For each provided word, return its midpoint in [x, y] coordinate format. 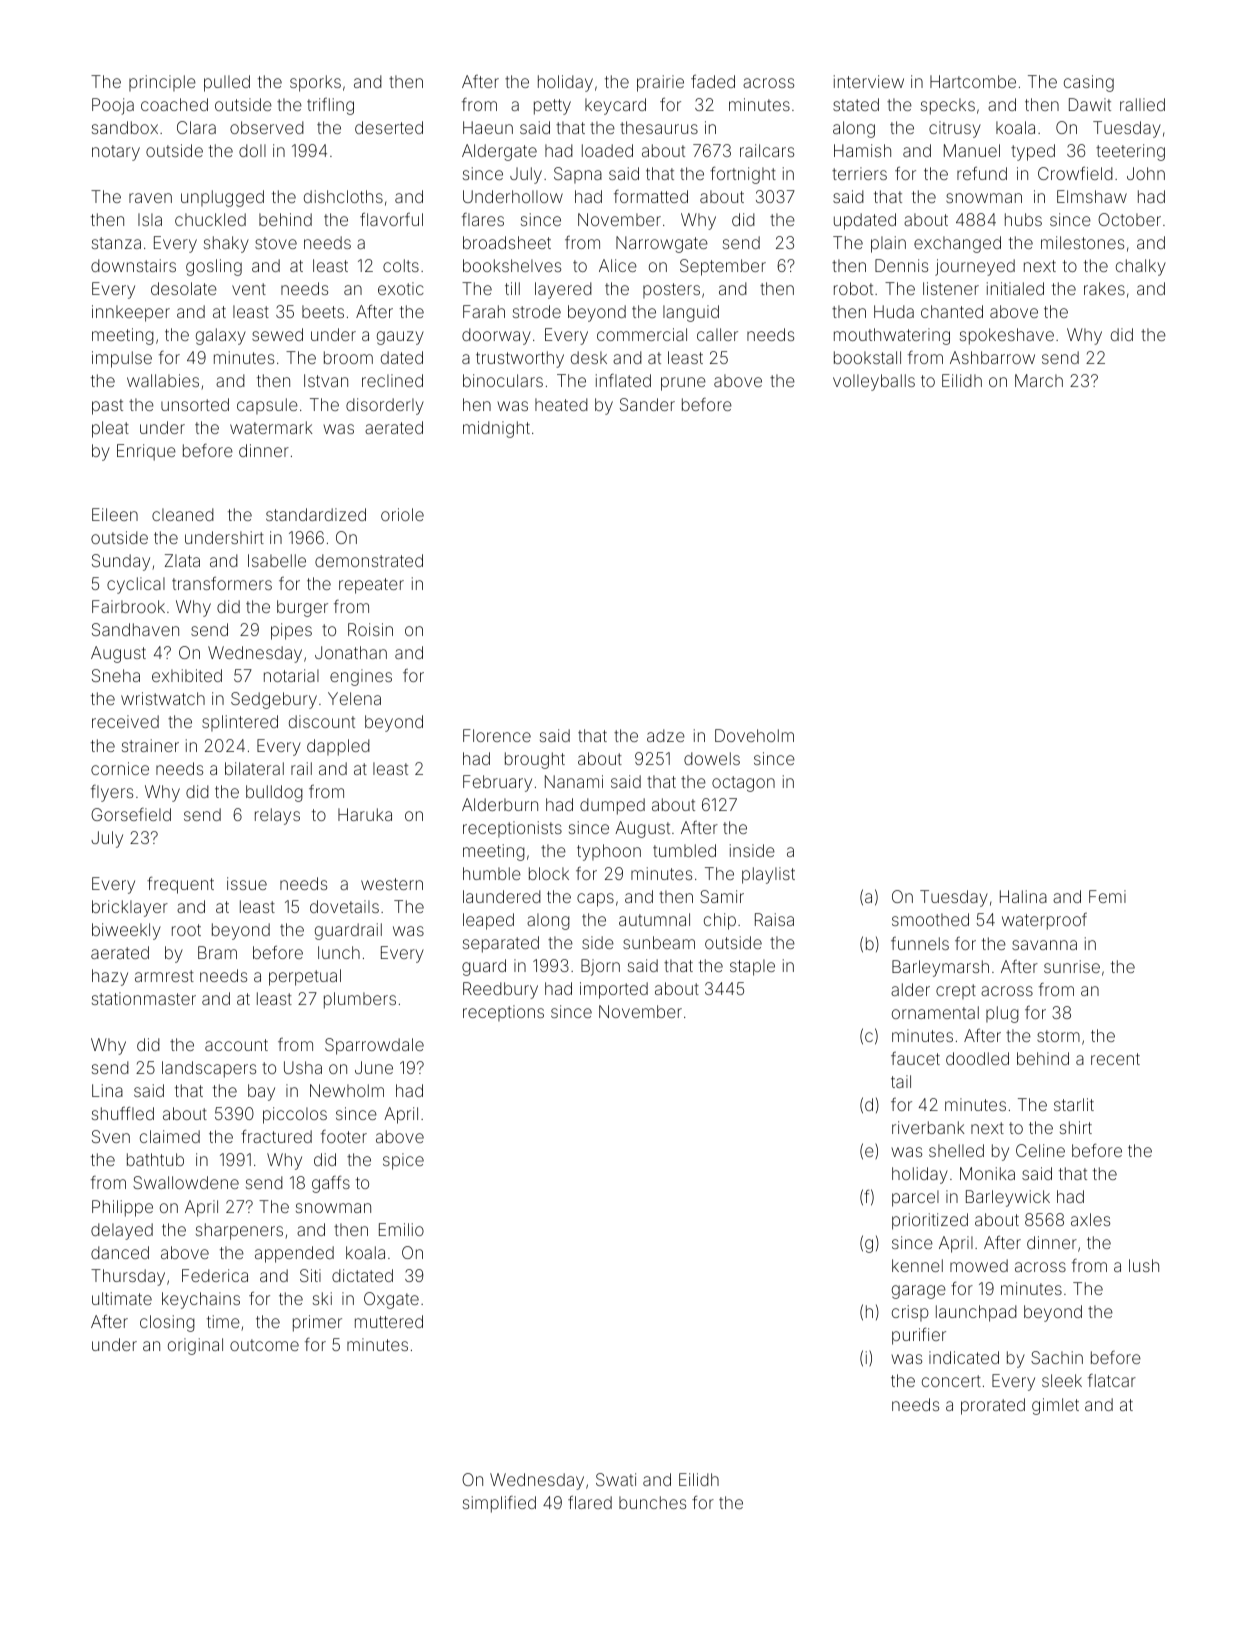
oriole [402, 514]
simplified [499, 1504]
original [195, 1346]
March [1039, 380]
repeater [371, 586]
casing [1089, 83]
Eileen [115, 514]
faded [713, 81]
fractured [276, 1136]
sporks [315, 83]
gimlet [1055, 1406]
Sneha [116, 675]
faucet [915, 1058]
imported [614, 990]
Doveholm [754, 735]
